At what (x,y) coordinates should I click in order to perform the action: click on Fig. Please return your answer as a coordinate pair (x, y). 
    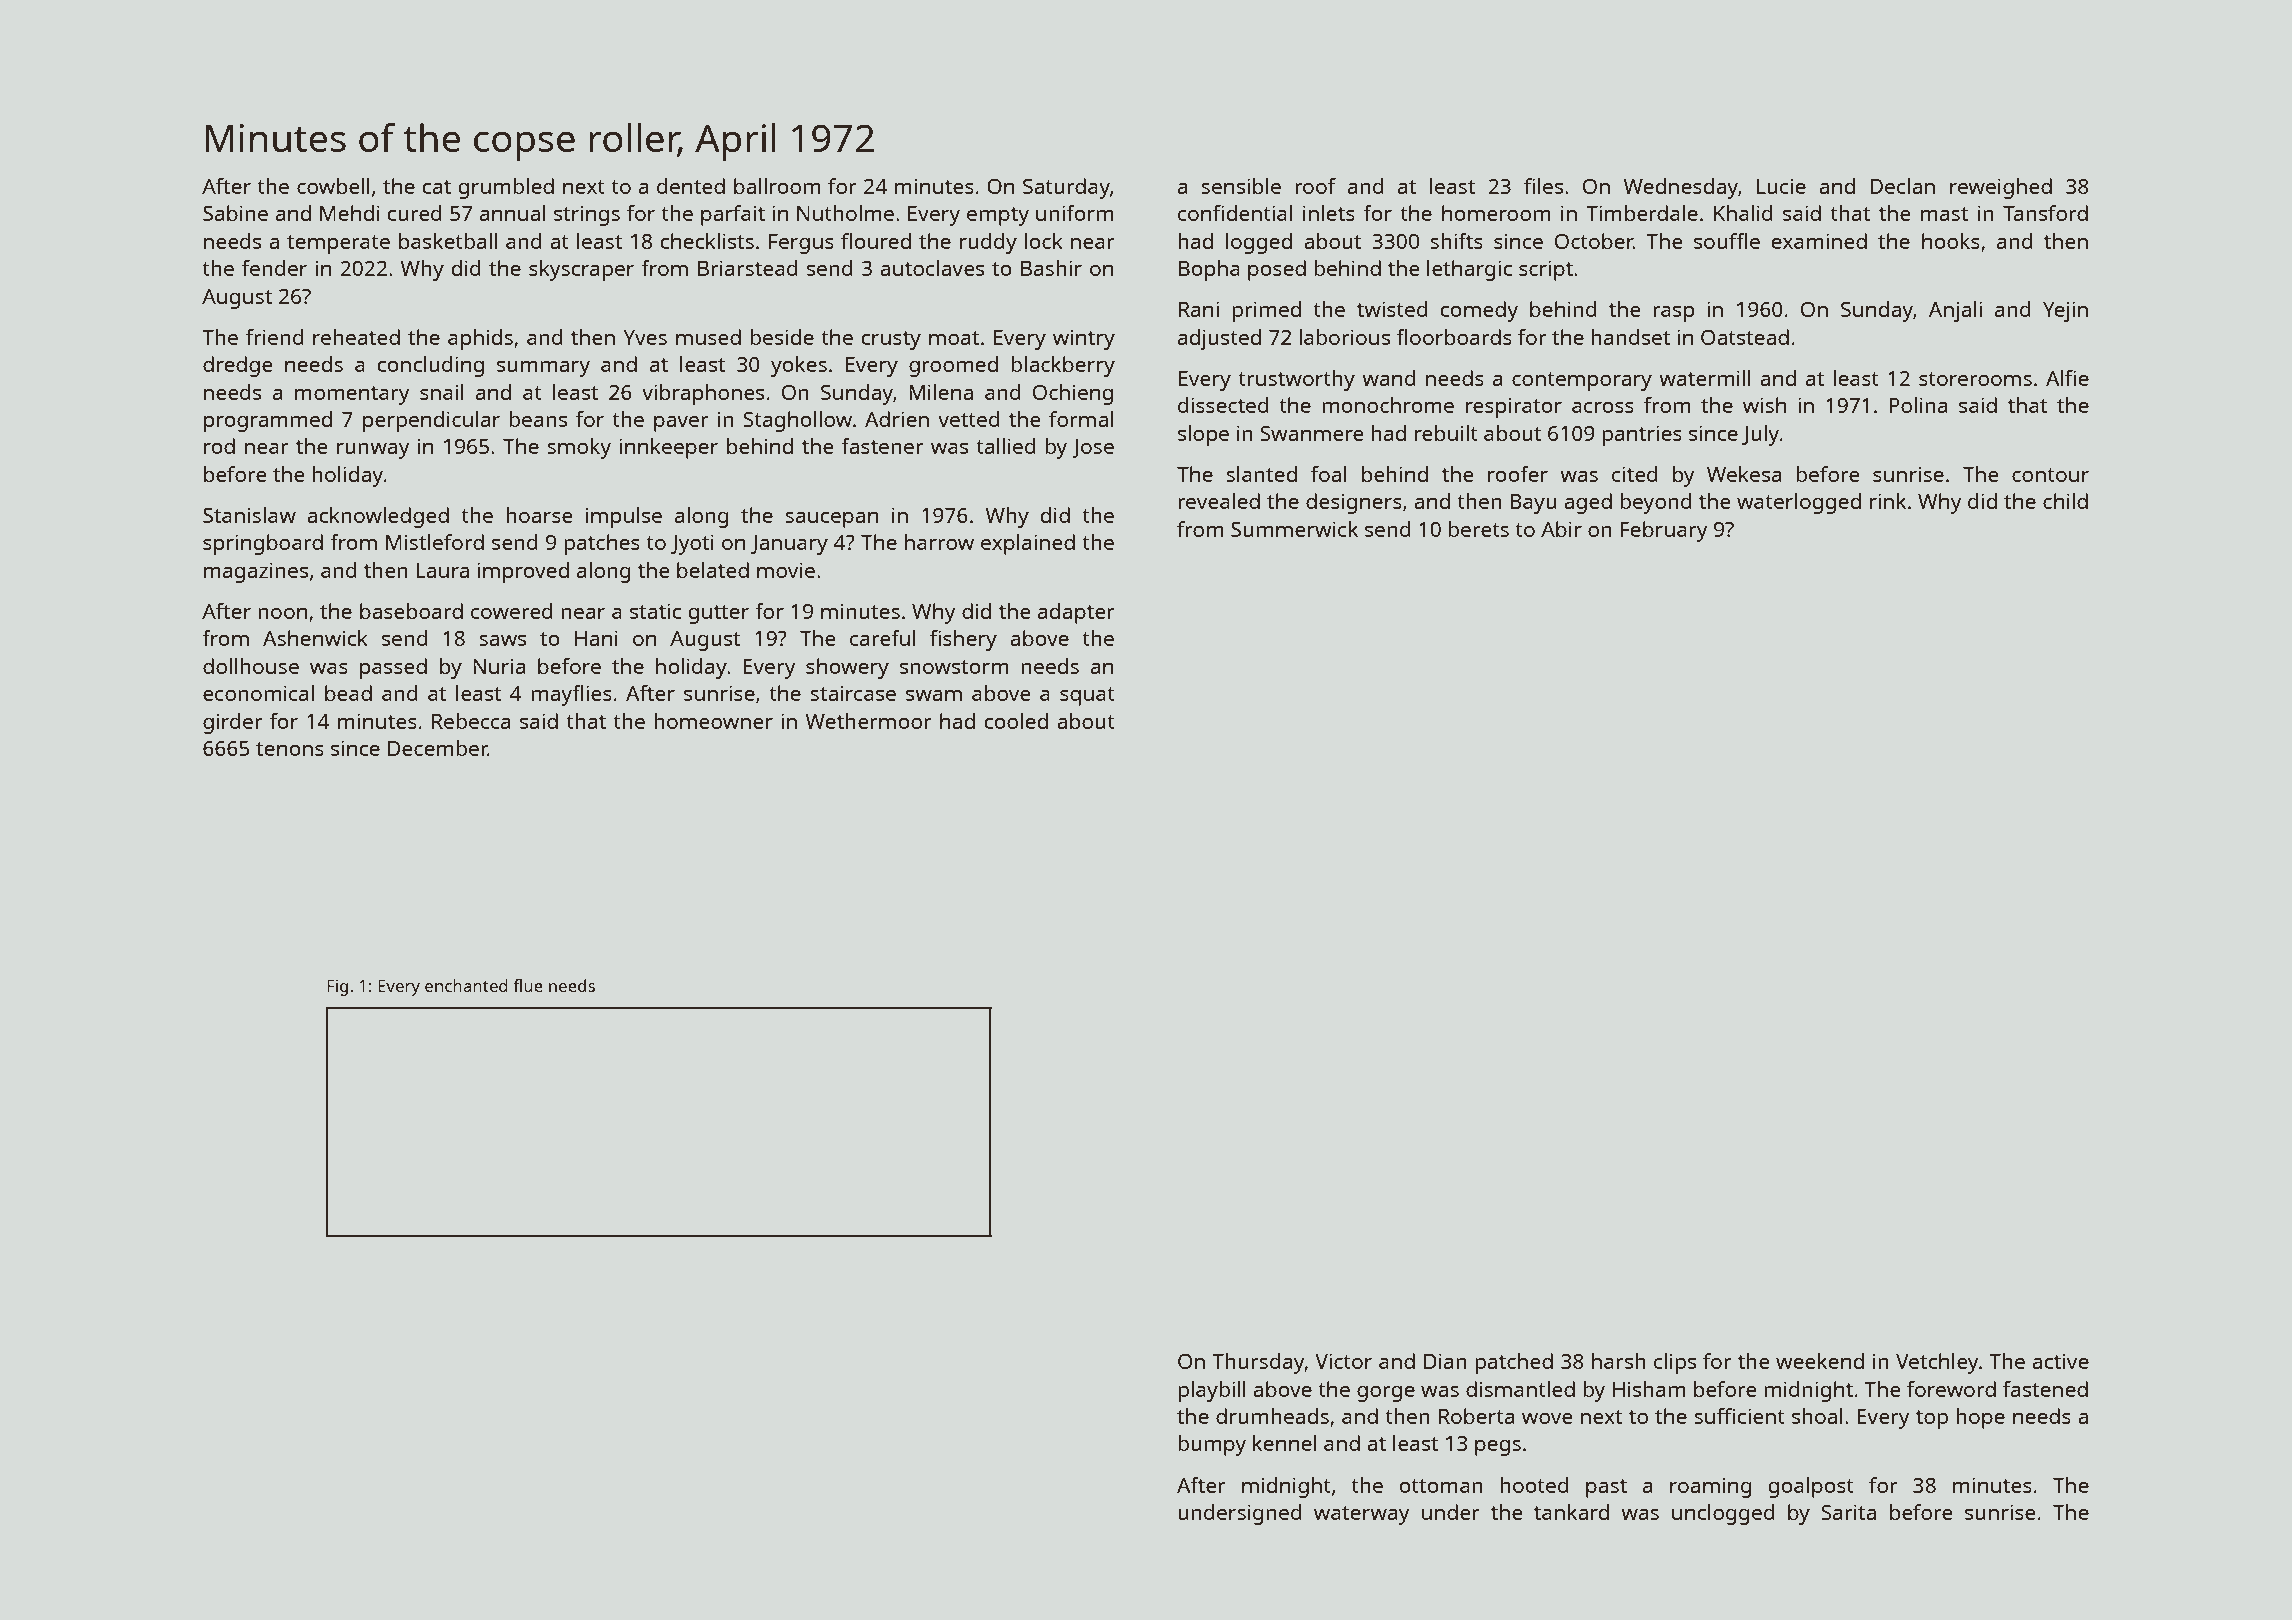
    Looking at the image, I should click on (337, 987).
